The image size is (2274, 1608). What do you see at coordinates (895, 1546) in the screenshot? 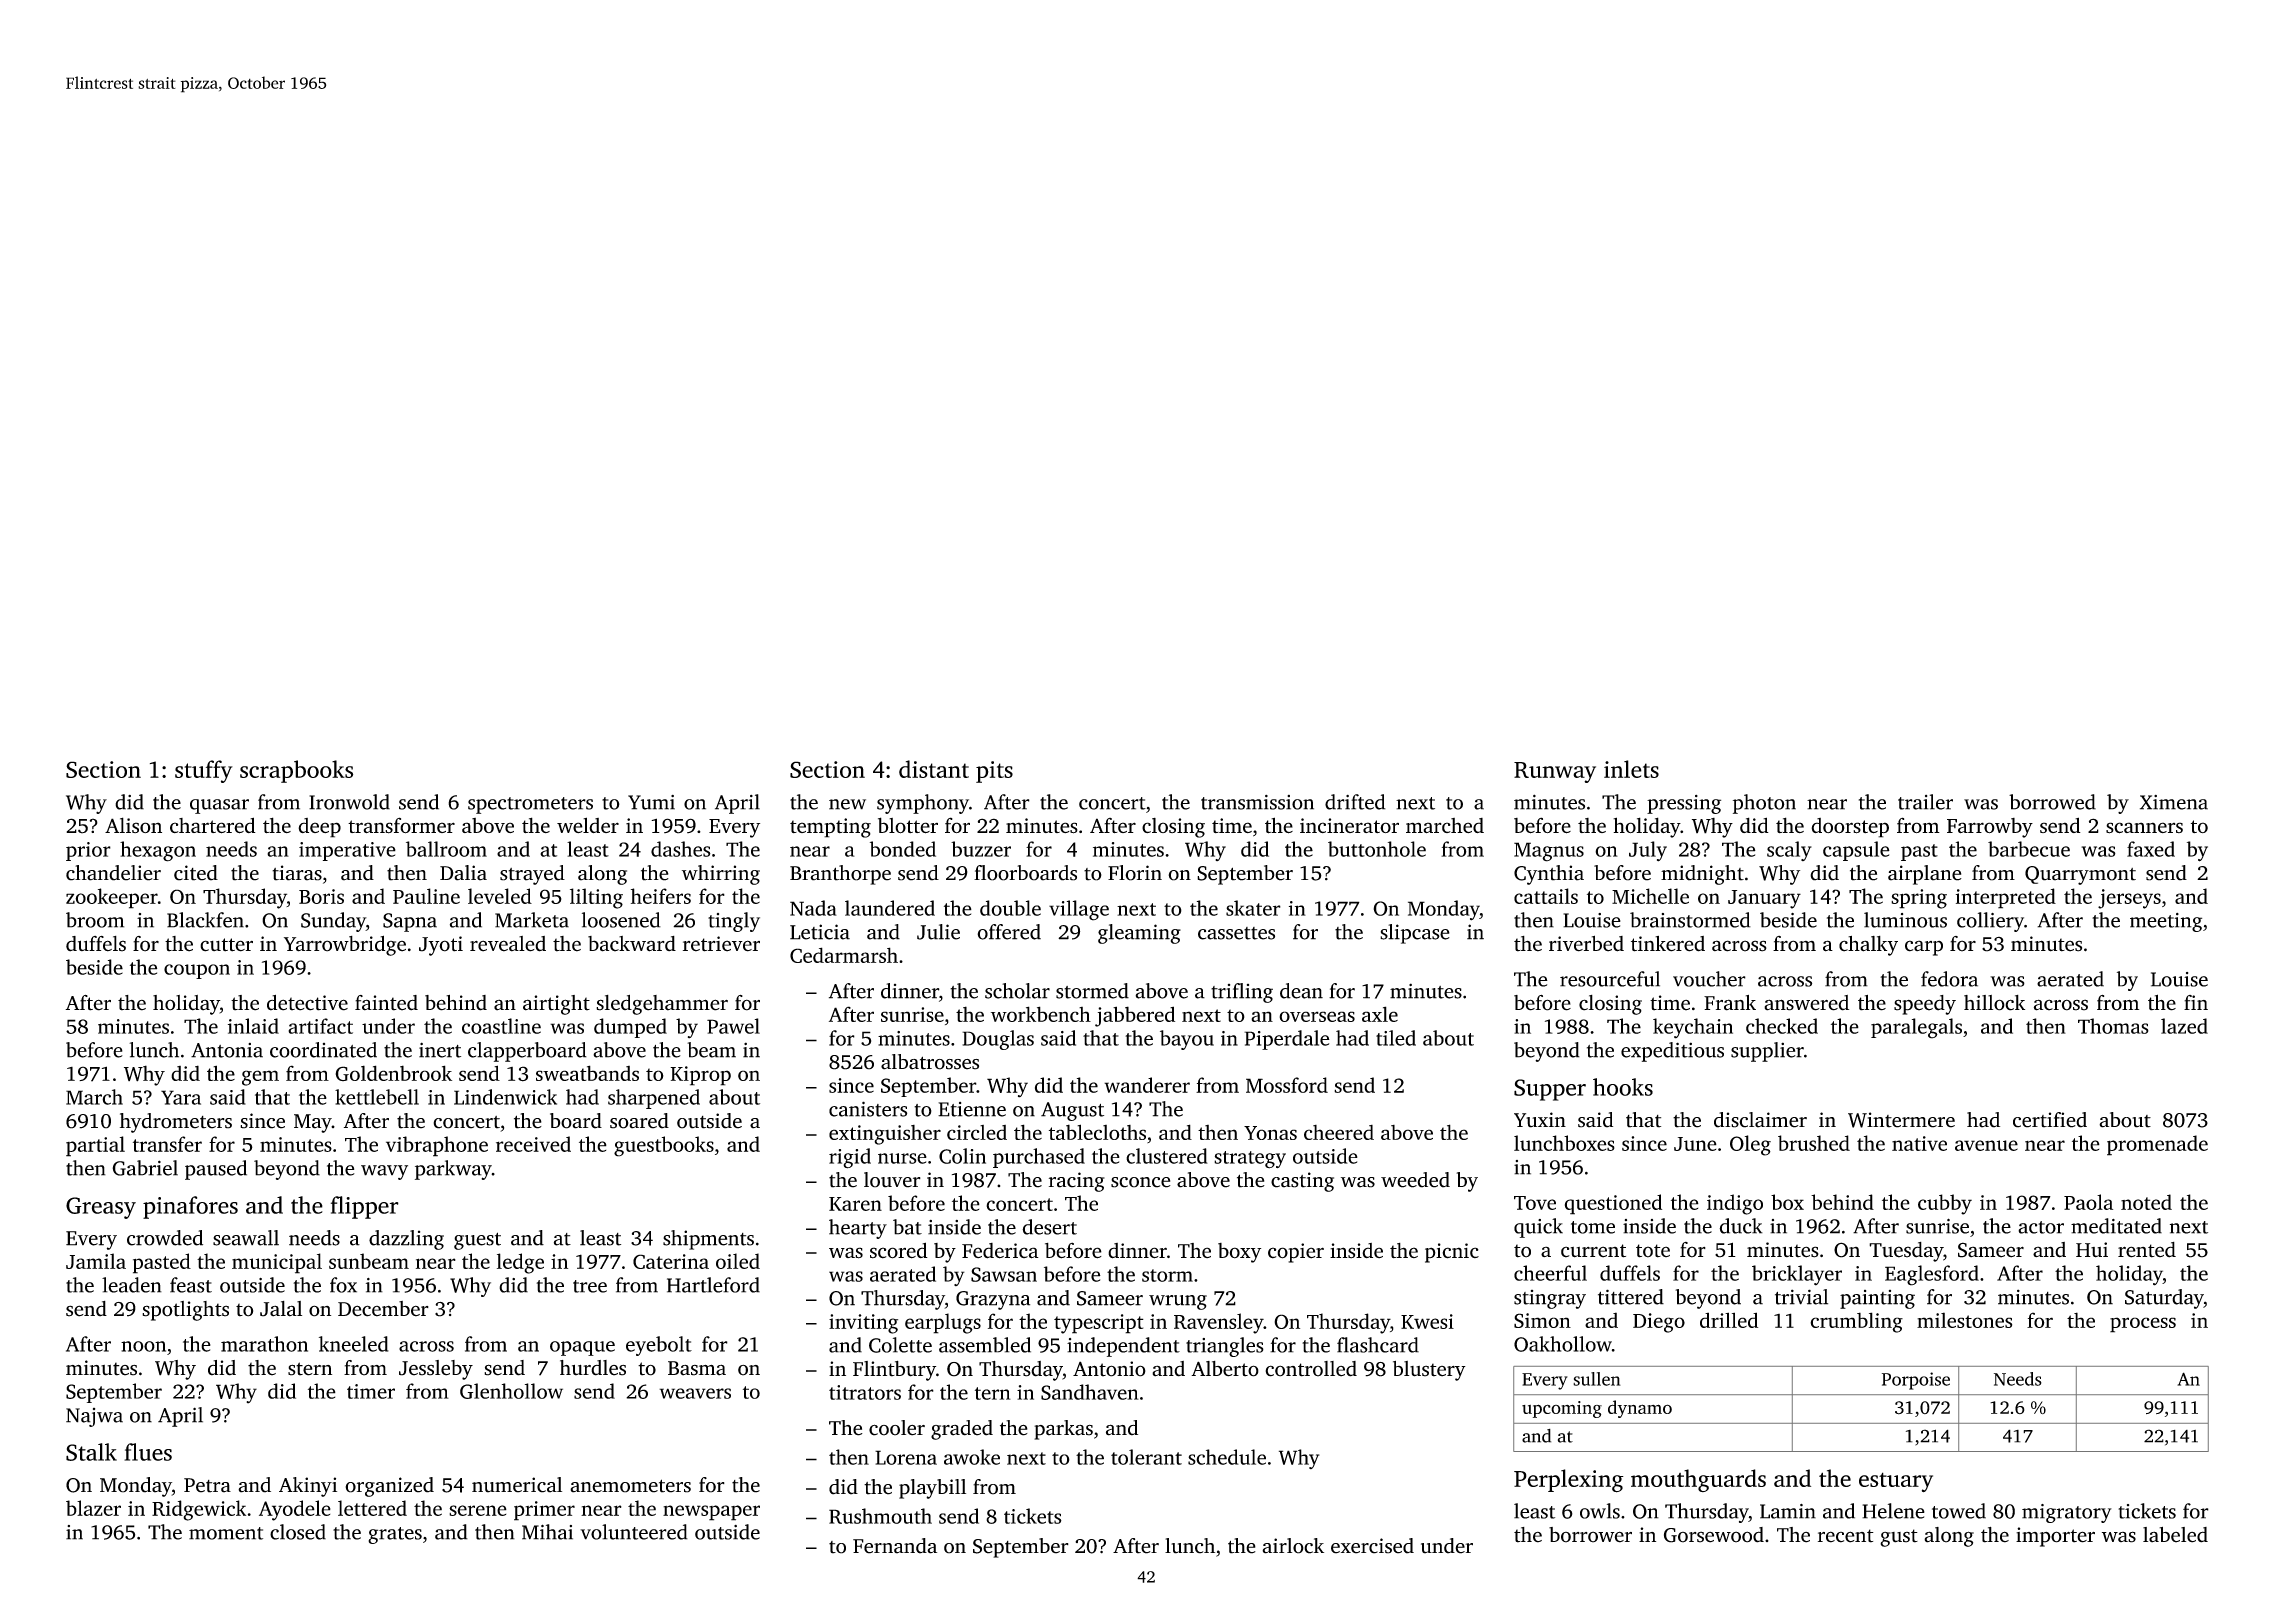
I see `Fernanda` at bounding box center [895, 1546].
